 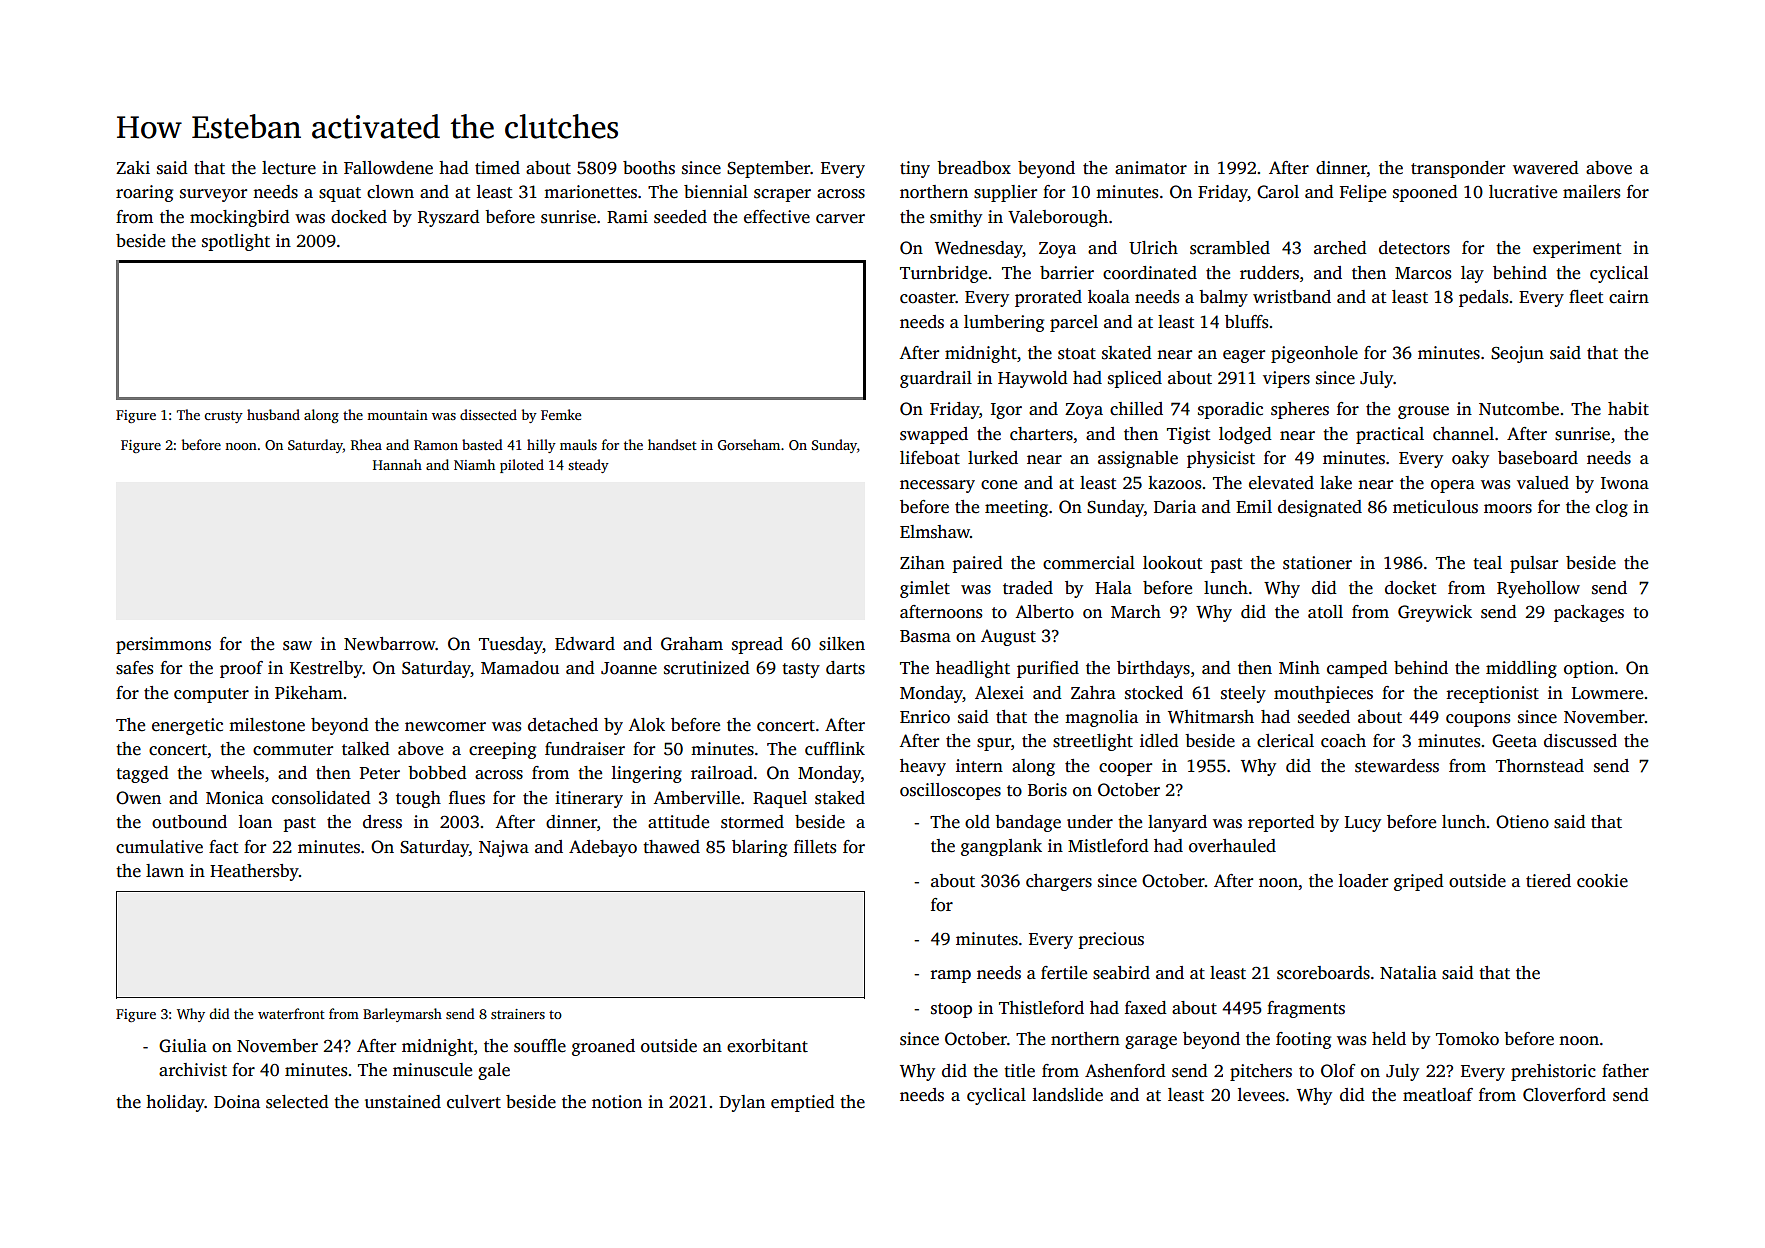 I want to click on supplier, so click(x=1005, y=193).
